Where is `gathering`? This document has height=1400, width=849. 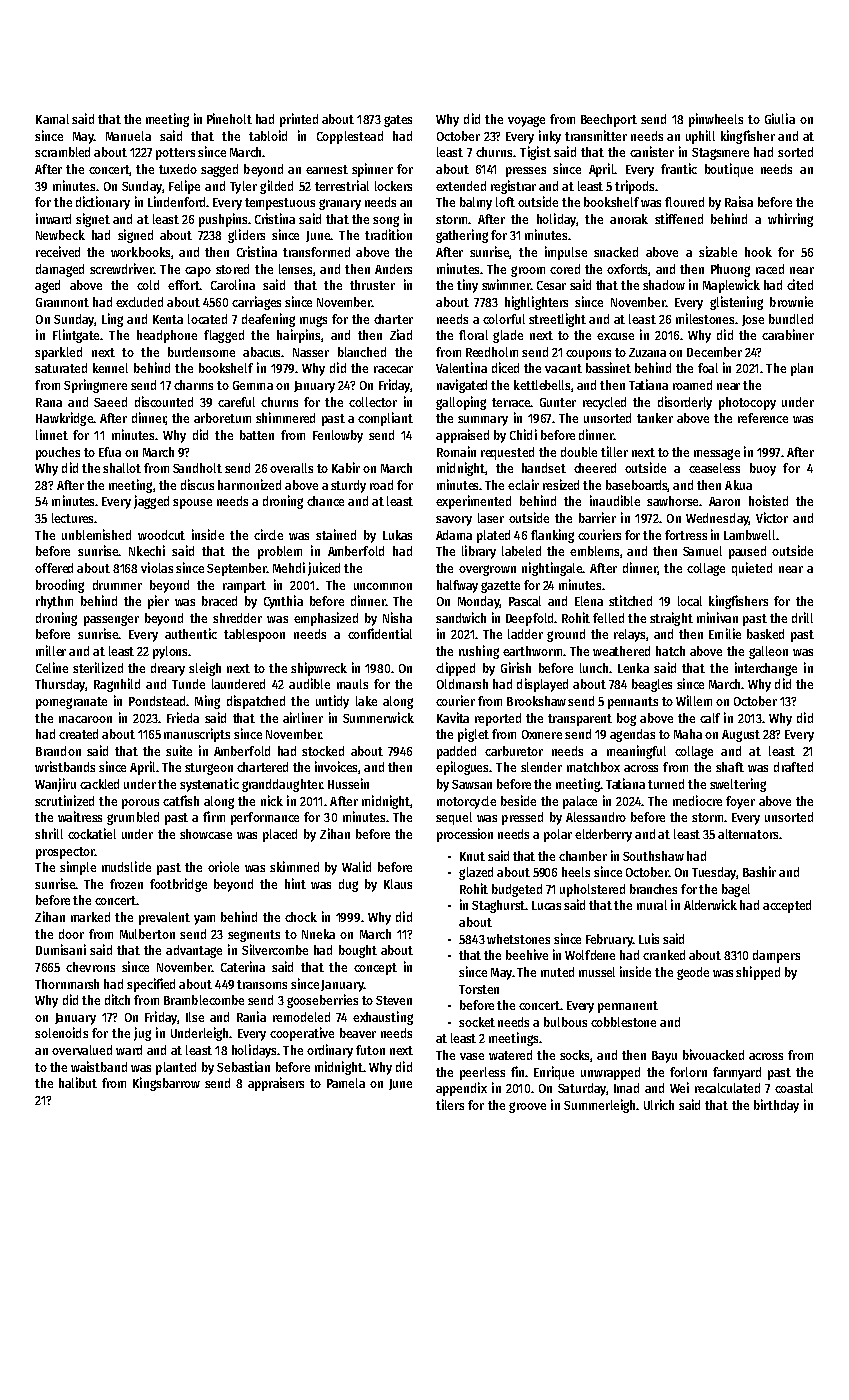 gathering is located at coordinates (462, 236).
